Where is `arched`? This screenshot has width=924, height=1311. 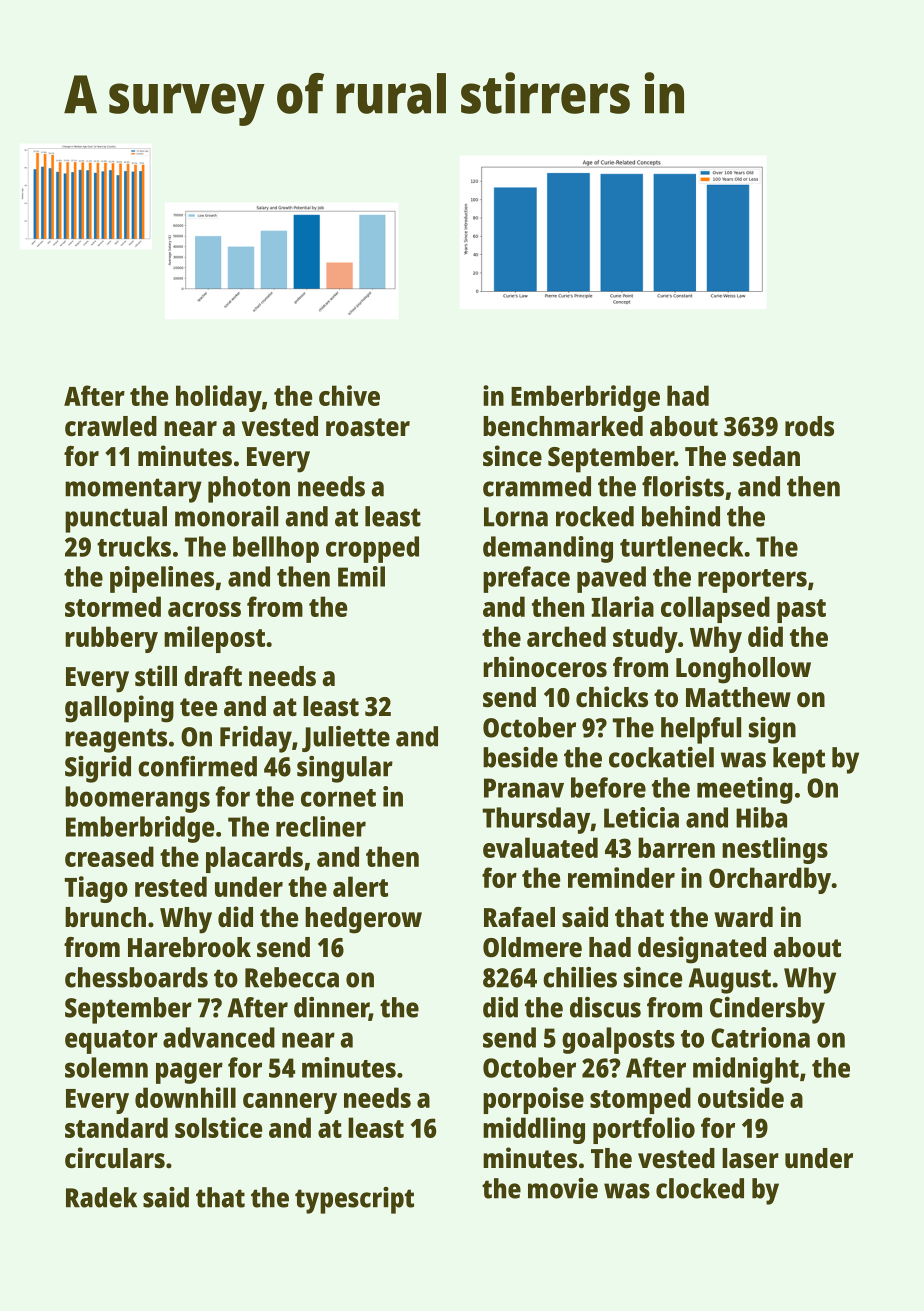
arched is located at coordinates (566, 636).
